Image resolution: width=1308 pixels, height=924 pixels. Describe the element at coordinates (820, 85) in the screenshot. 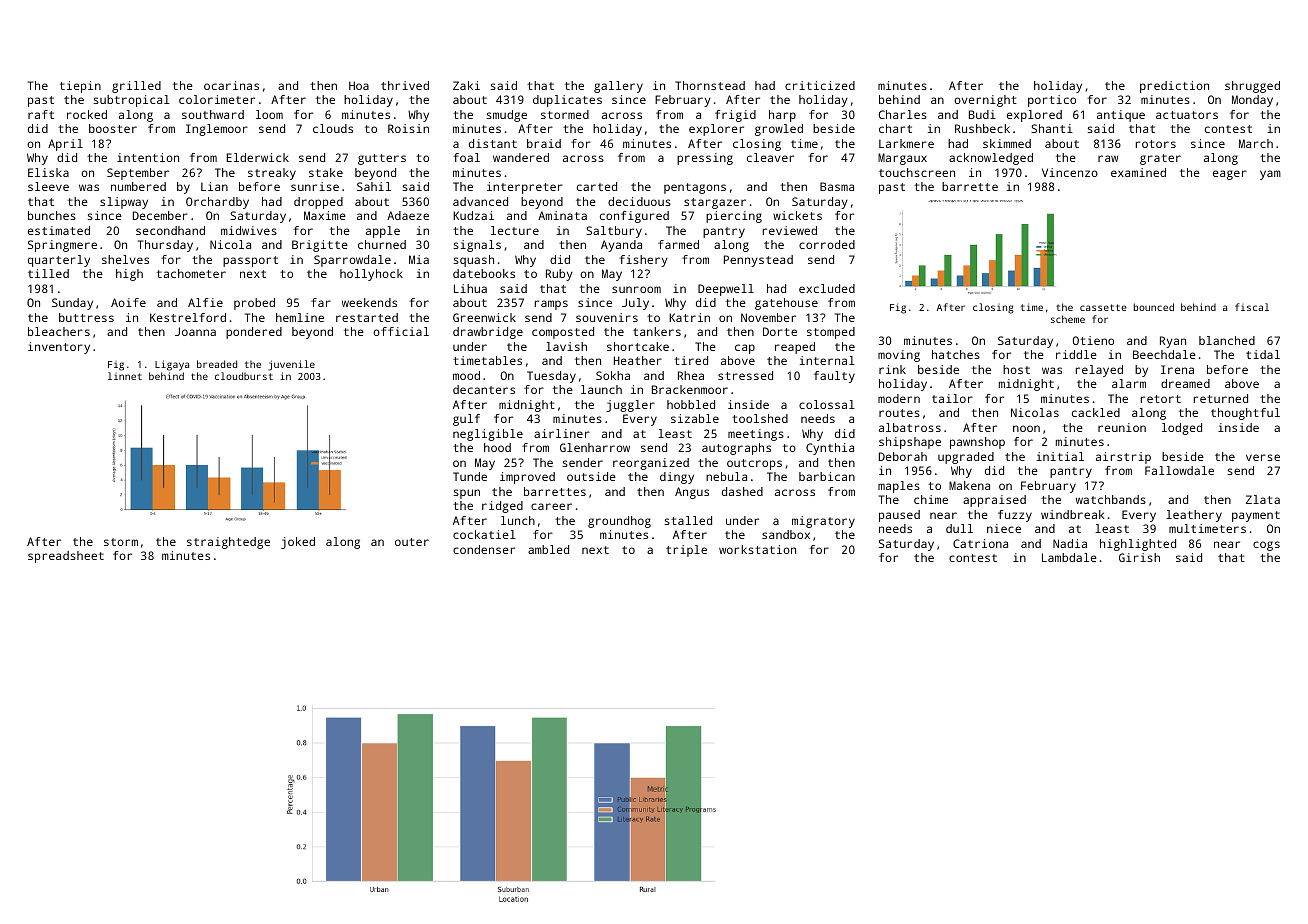

I see `criticized` at that location.
